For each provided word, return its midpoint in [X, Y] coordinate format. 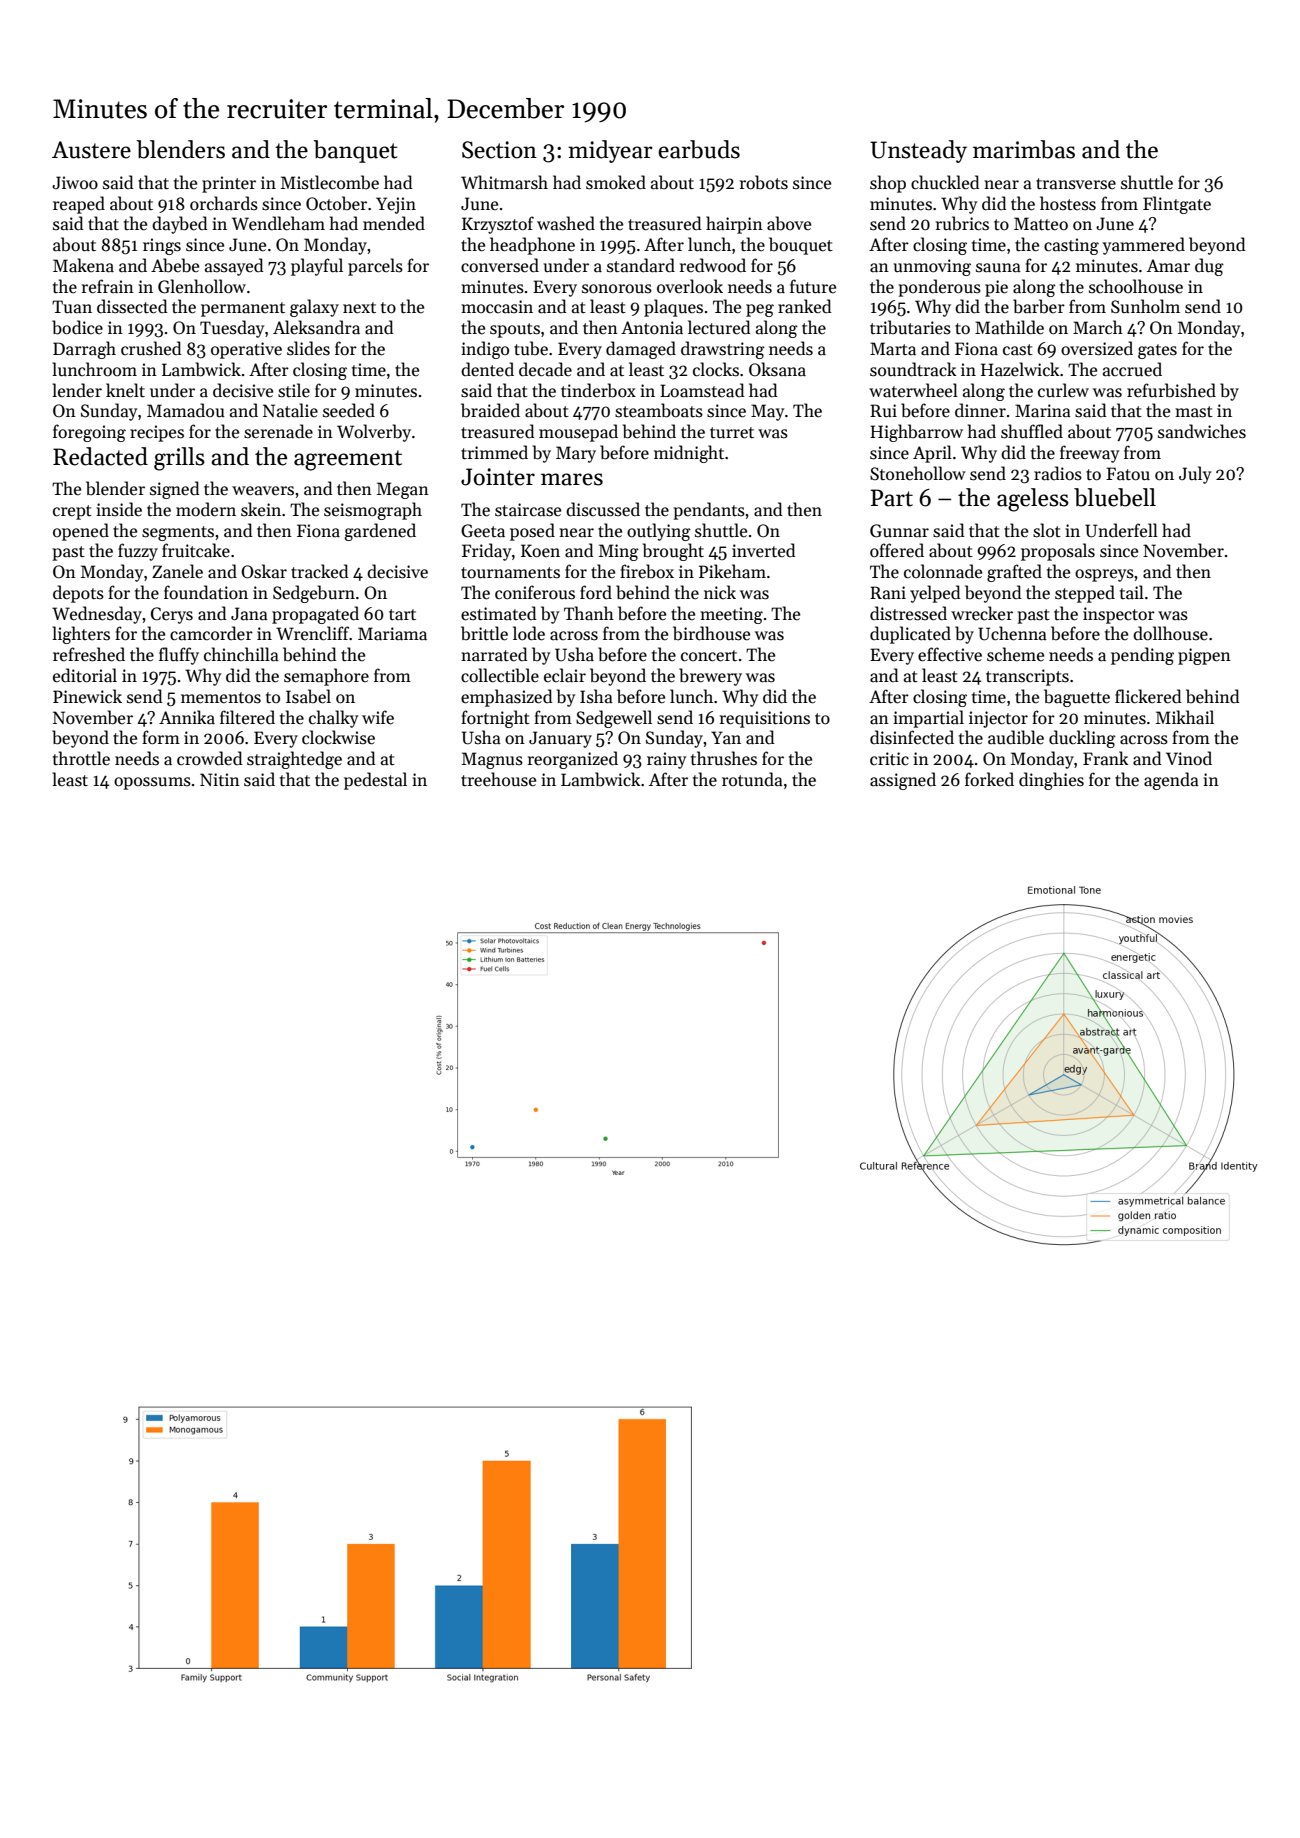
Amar [1168, 266]
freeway [1089, 454]
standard [641, 265]
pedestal [375, 781]
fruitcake [196, 550]
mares [572, 479]
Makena [83, 265]
